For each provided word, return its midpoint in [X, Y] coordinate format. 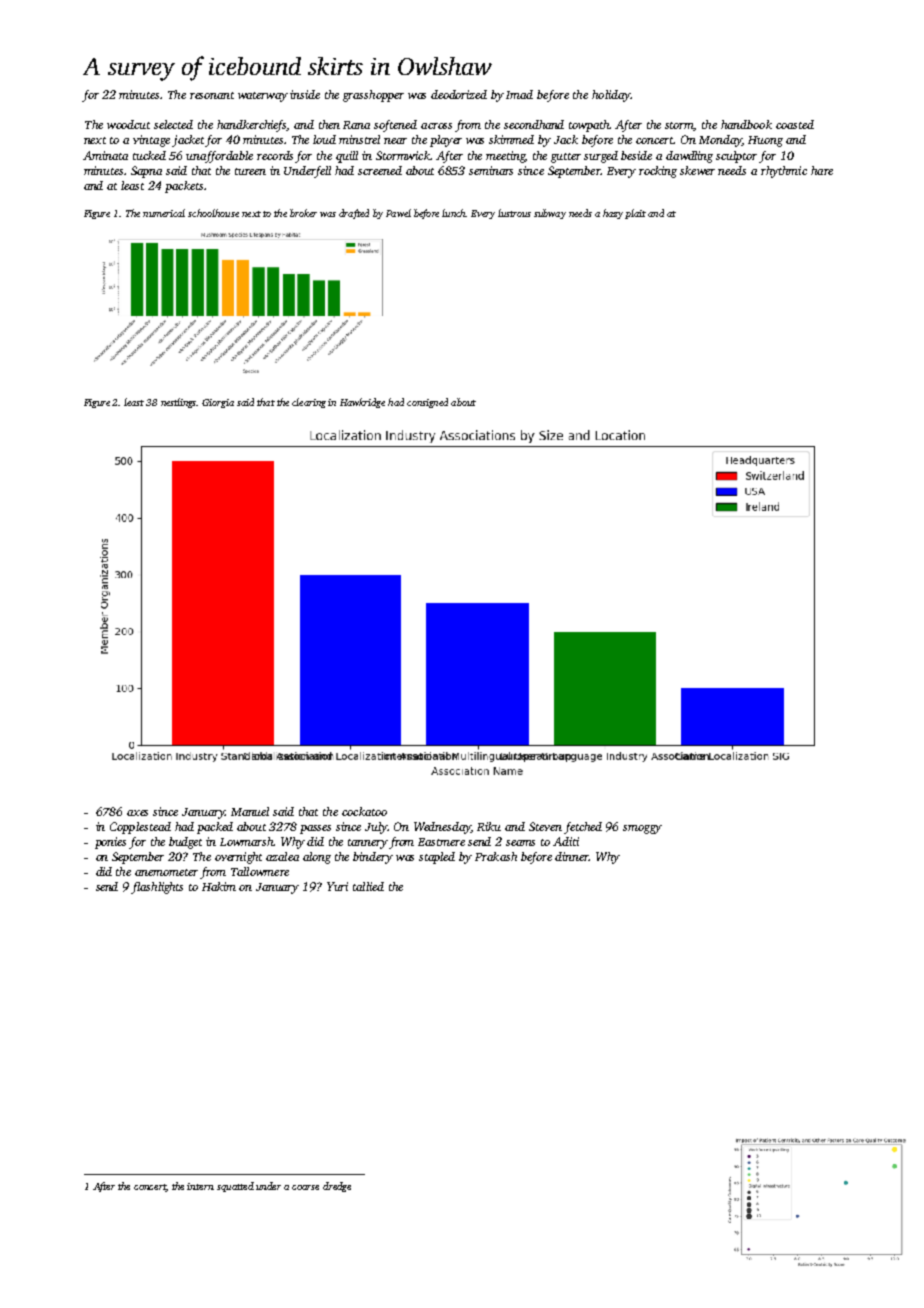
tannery [368, 844]
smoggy [642, 829]
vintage [151, 141]
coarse [305, 1187]
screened [380, 170]
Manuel [250, 811]
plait [635, 214]
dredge [337, 1187]
